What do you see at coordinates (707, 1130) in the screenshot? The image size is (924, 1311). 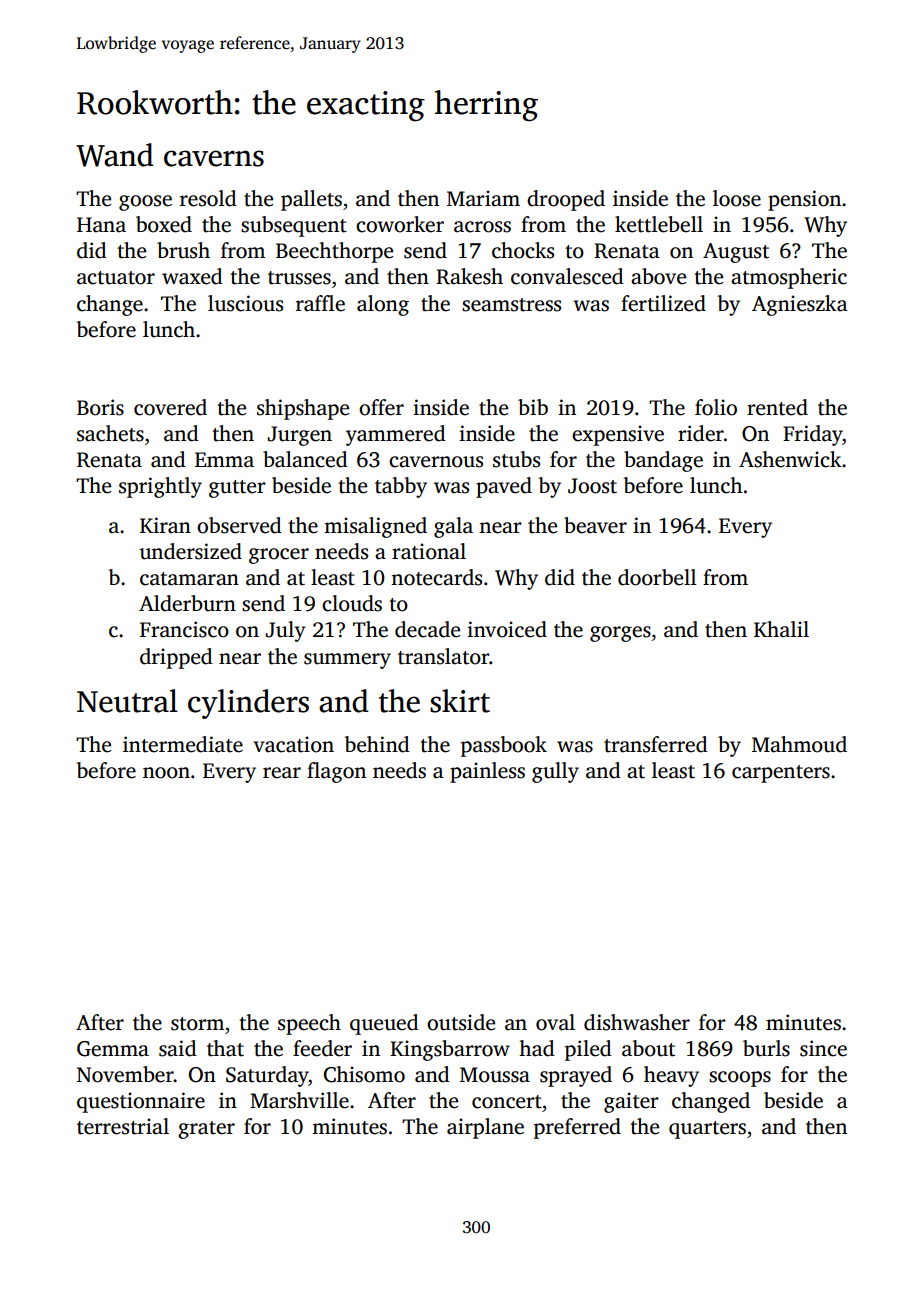 I see `quarters` at bounding box center [707, 1130].
